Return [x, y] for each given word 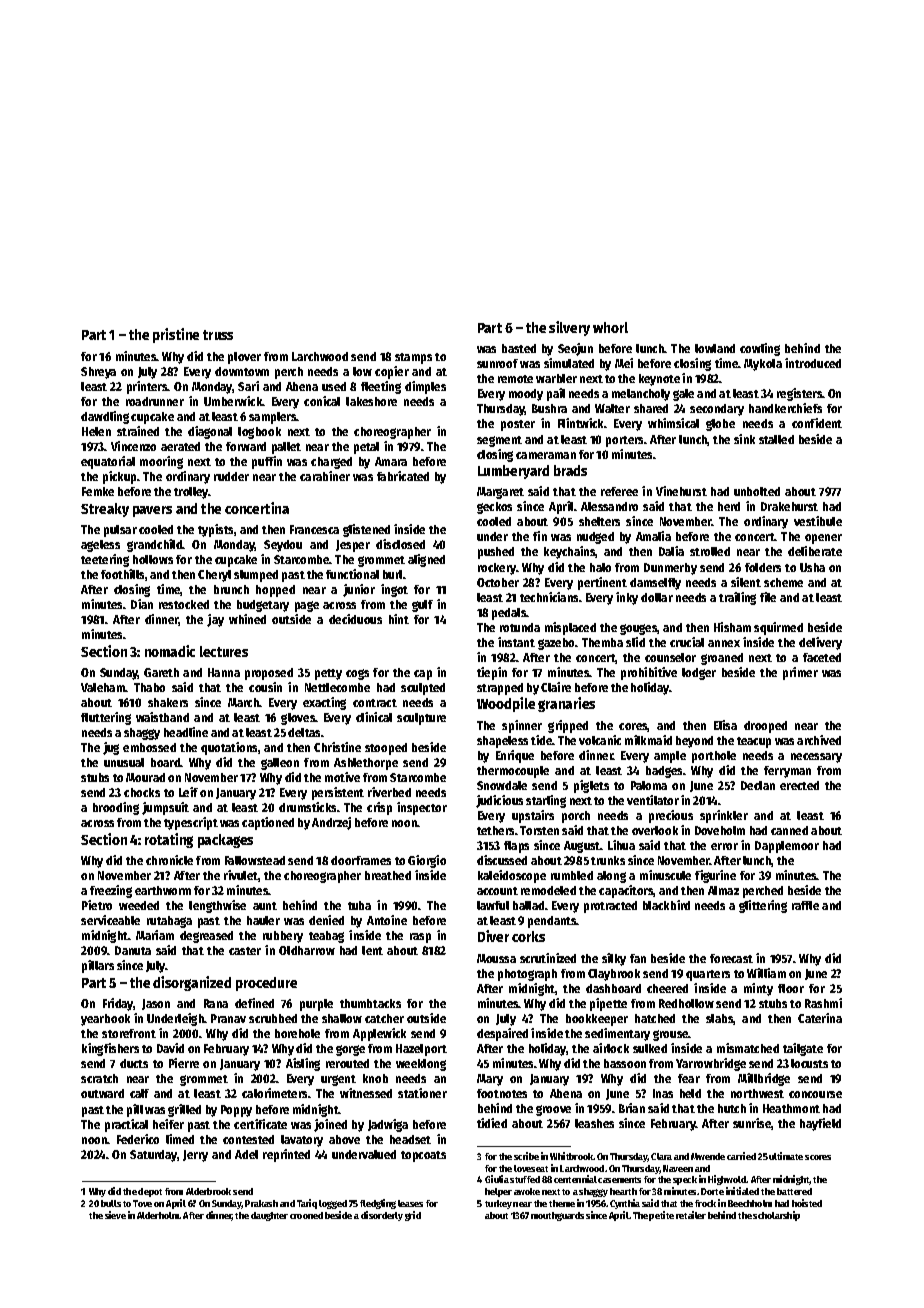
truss [218, 335]
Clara [661, 1156]
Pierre [184, 1063]
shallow [342, 1018]
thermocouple [513, 772]
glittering [763, 906]
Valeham [103, 687]
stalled [776, 439]
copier [392, 372]
